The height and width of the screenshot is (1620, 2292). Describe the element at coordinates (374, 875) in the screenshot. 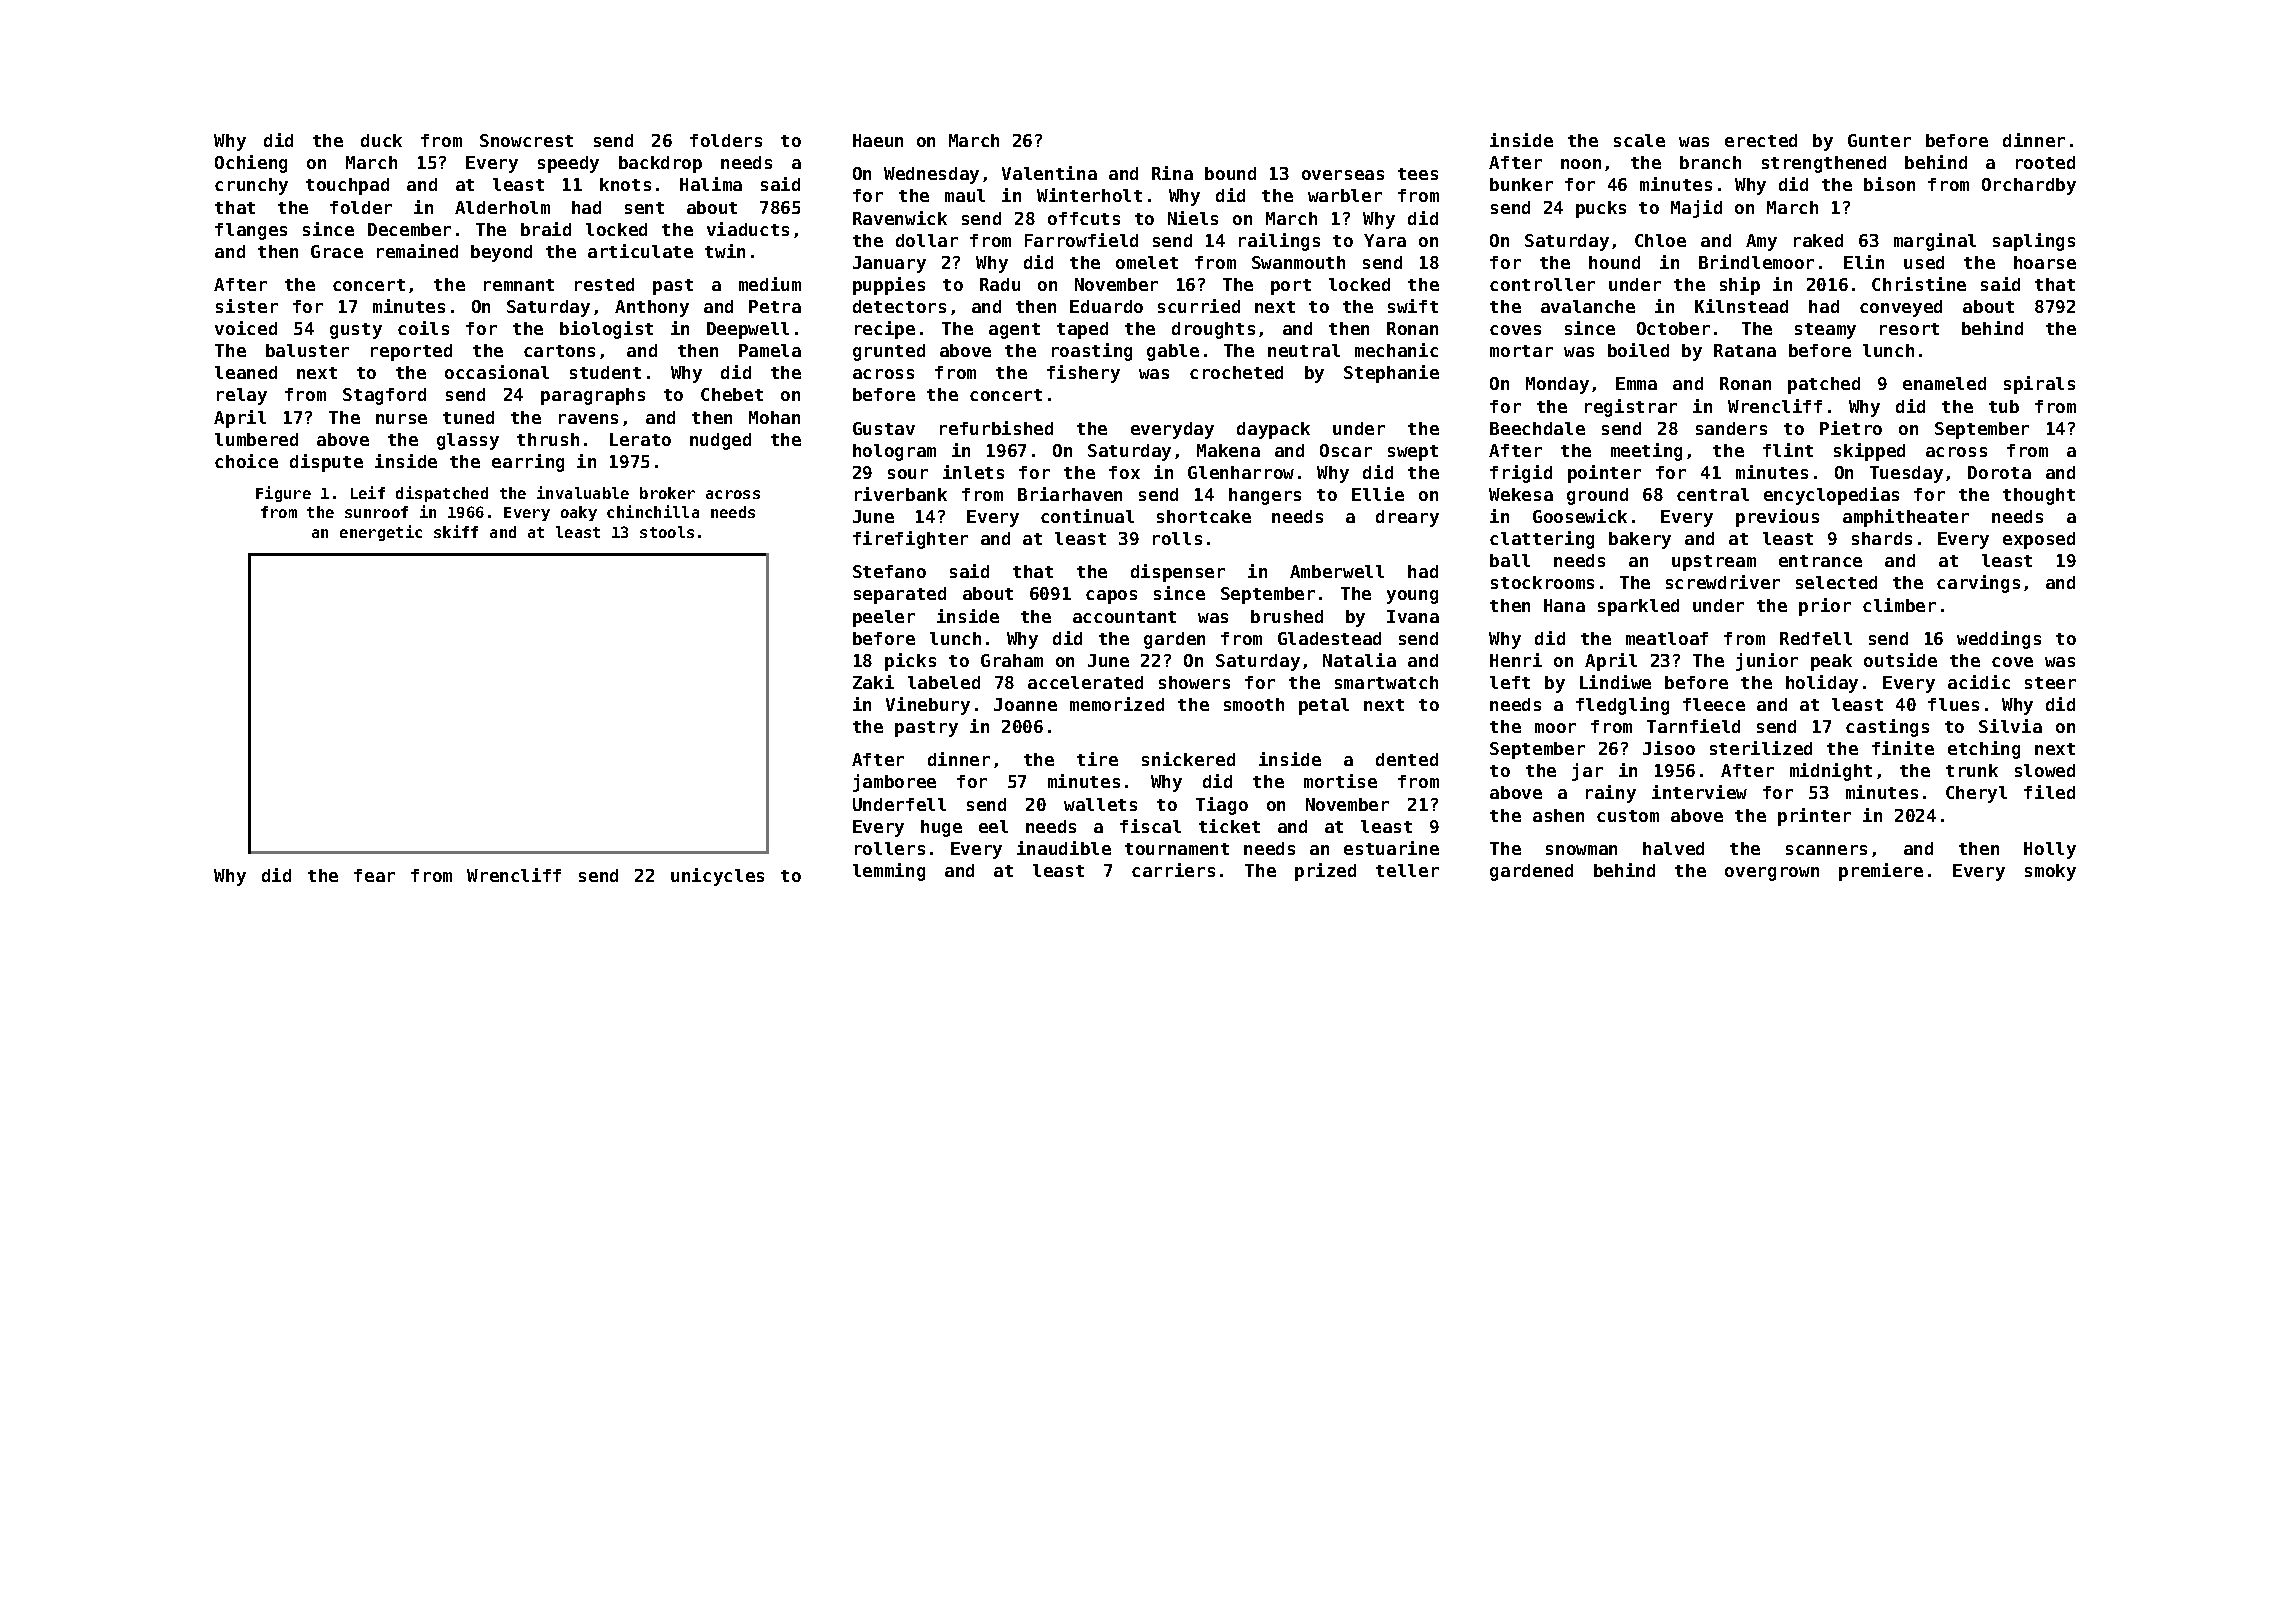

I see `fear` at that location.
